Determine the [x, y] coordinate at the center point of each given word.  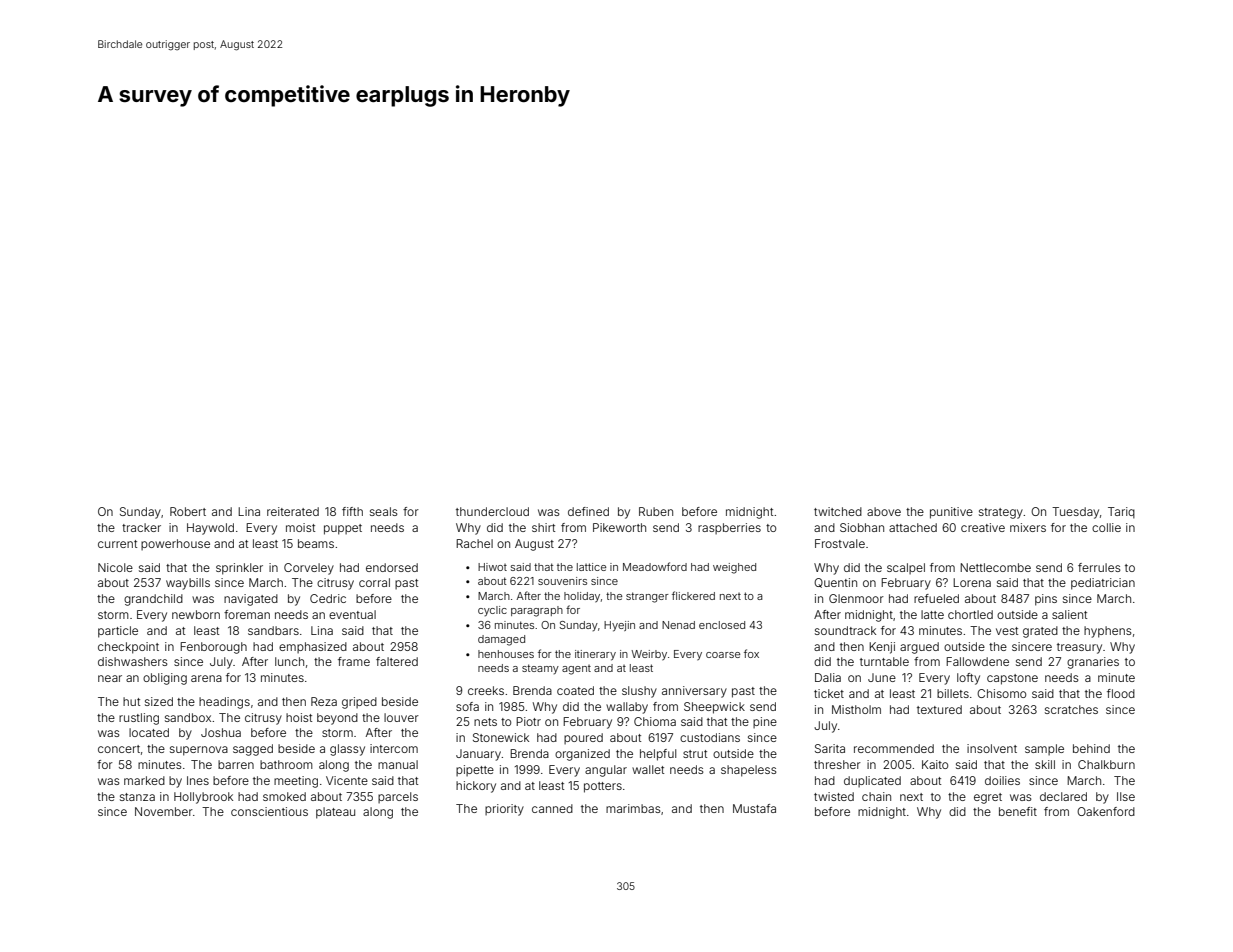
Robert [188, 511]
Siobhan [862, 527]
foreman [247, 614]
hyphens [1108, 632]
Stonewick [501, 737]
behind [1091, 748]
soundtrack [845, 630]
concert [119, 749]
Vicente [347, 780]
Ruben [656, 511]
